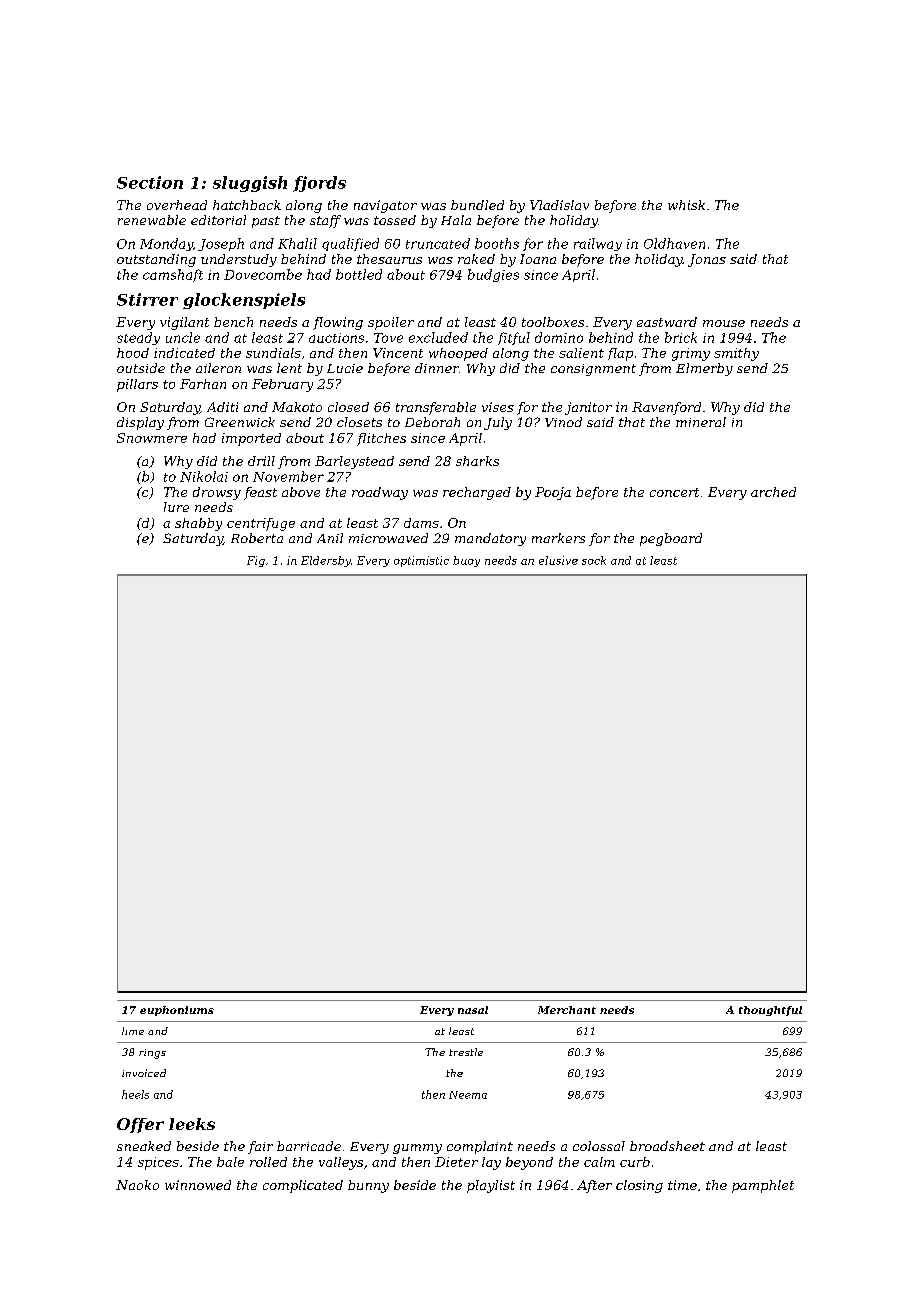  I want to click on bundled, so click(477, 205).
